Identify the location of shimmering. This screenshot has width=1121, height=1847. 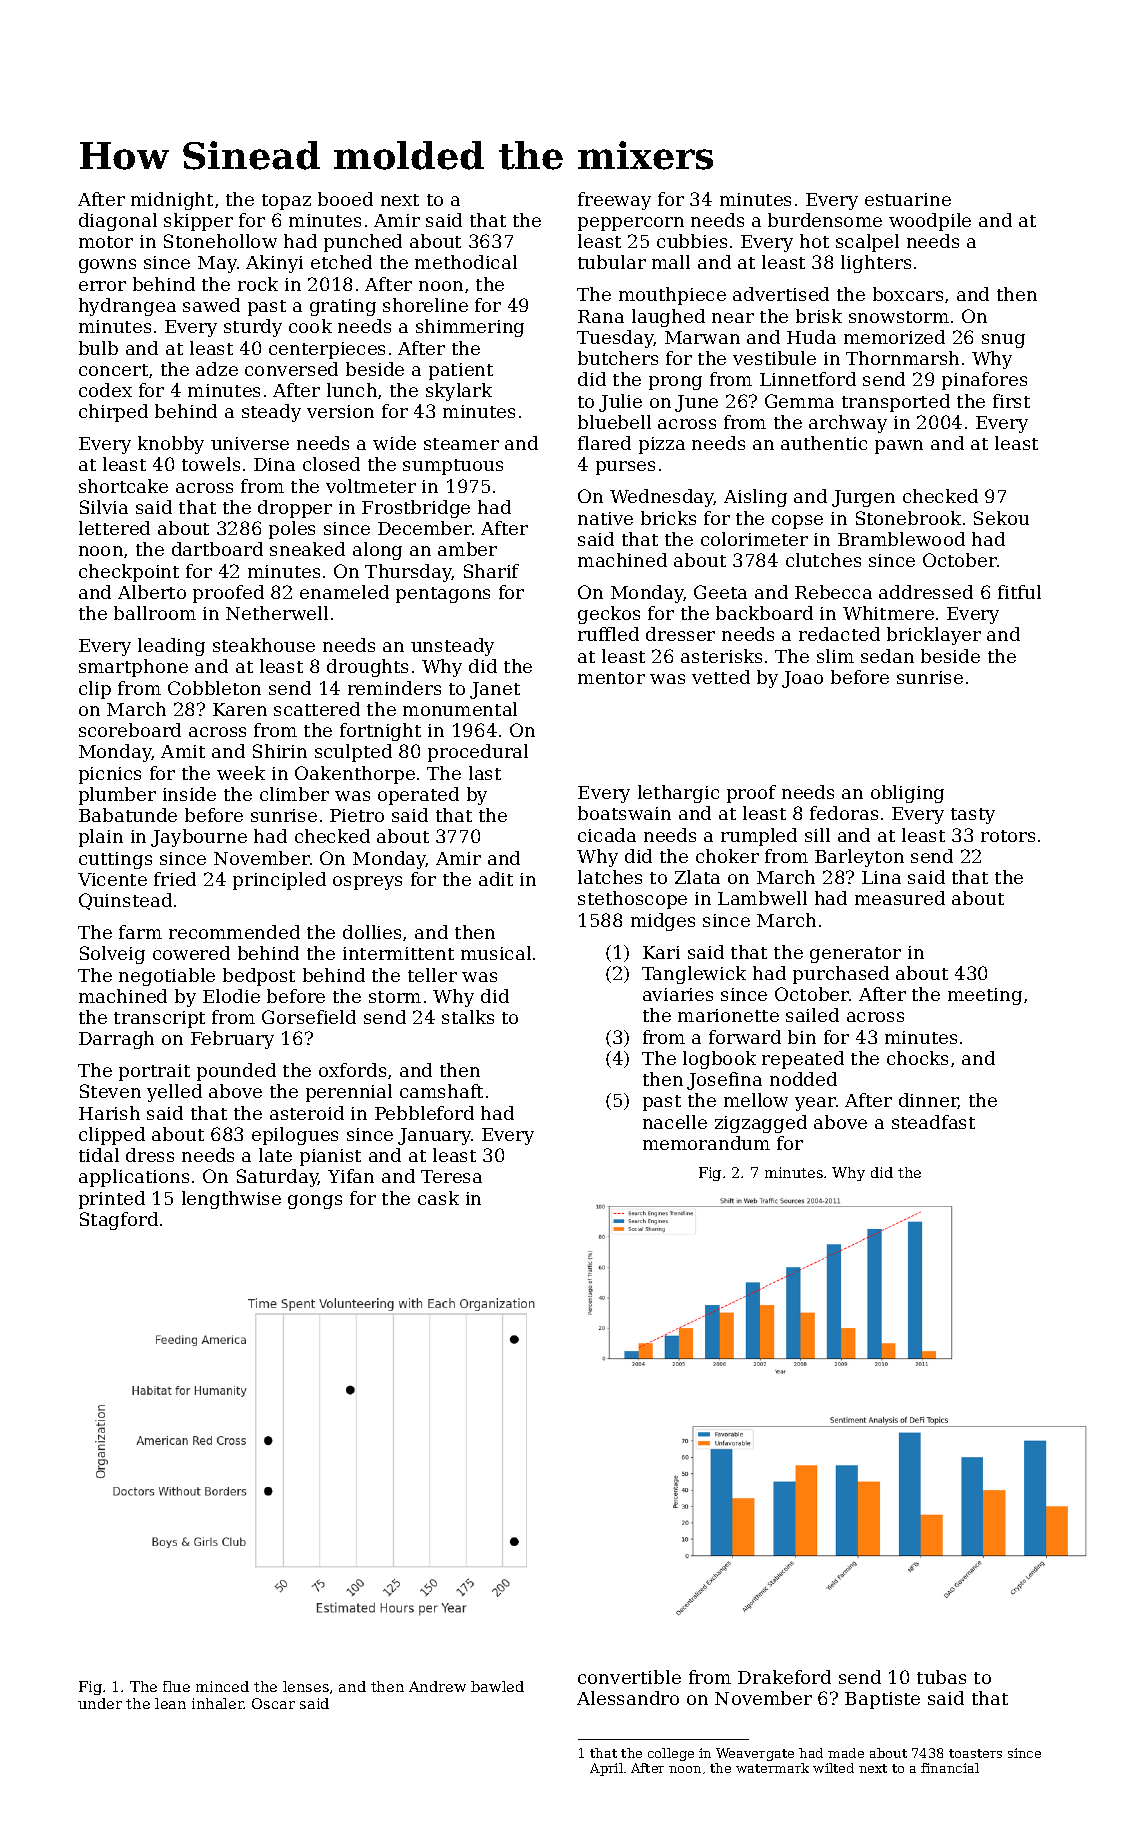
(470, 328).
